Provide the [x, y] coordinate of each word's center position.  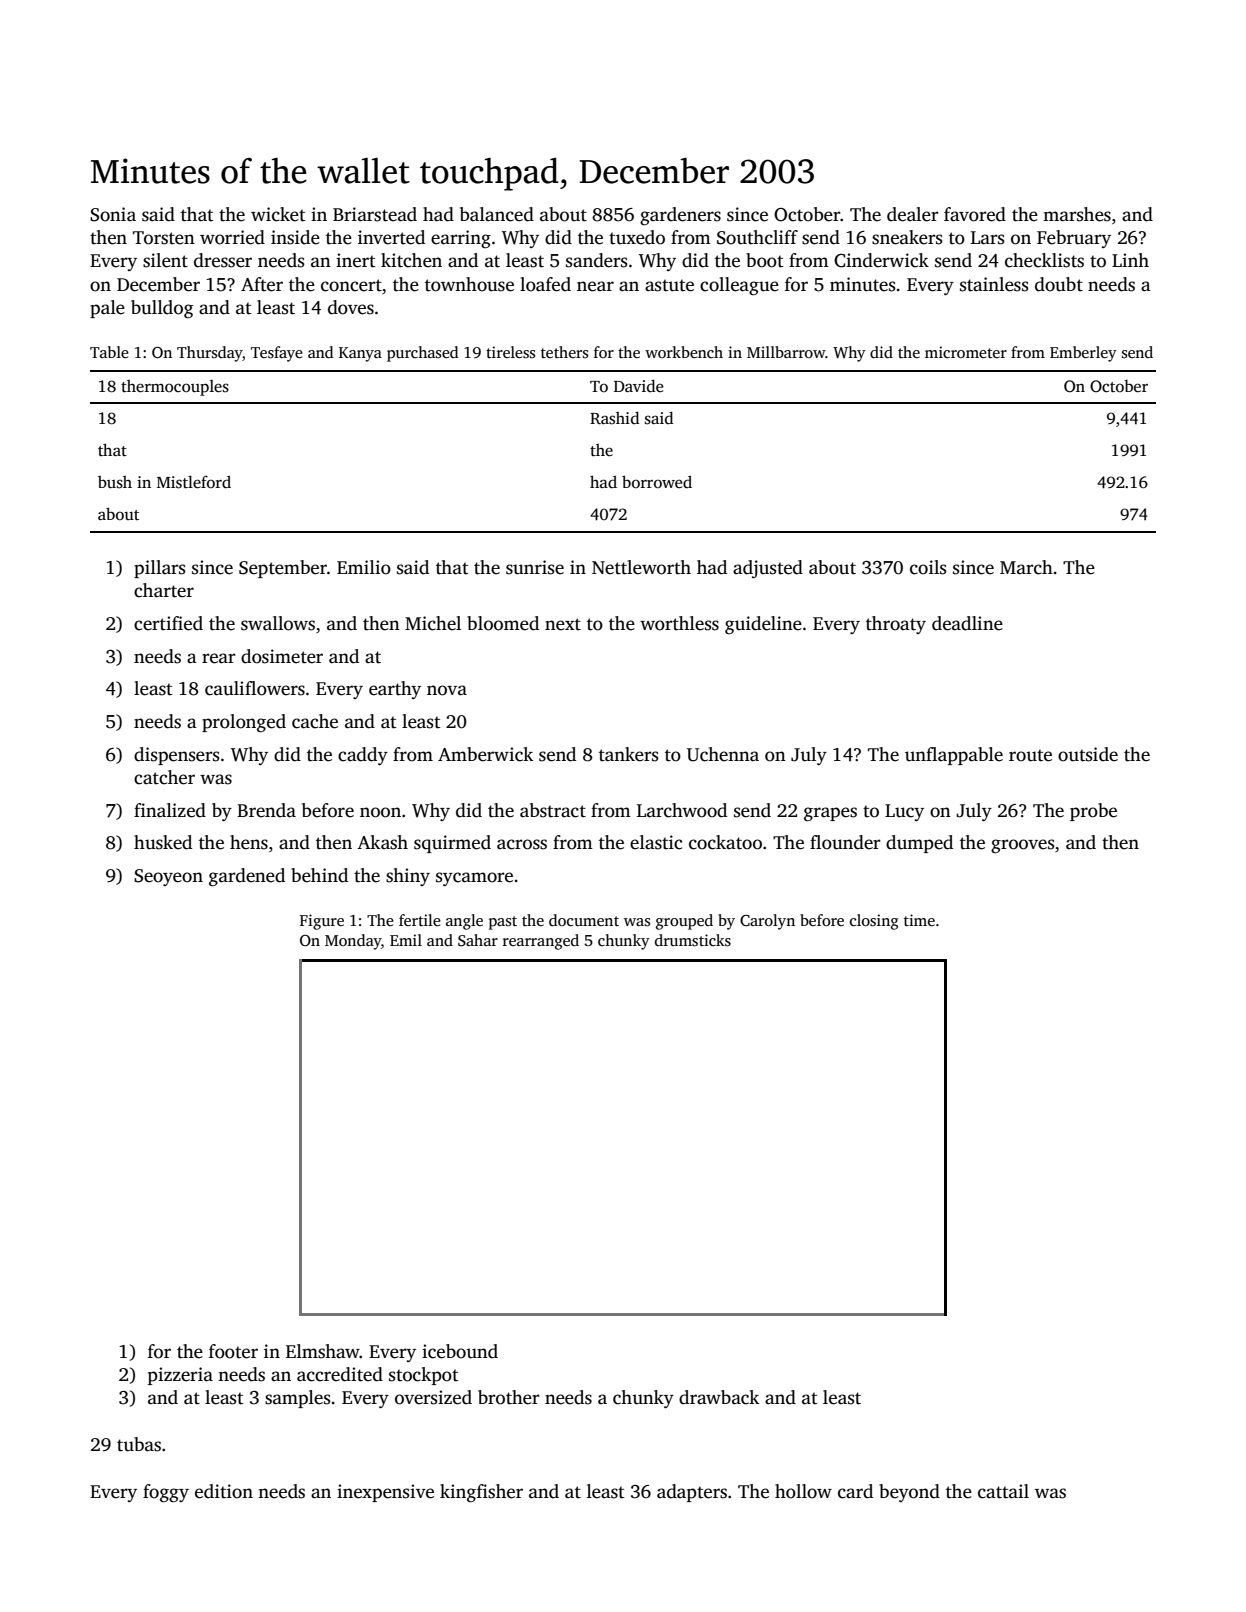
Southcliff [757, 237]
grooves [1022, 846]
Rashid [614, 418]
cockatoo [725, 842]
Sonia [113, 214]
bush [115, 482]
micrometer [966, 352]
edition [224, 1491]
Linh [1130, 260]
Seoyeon [168, 877]
